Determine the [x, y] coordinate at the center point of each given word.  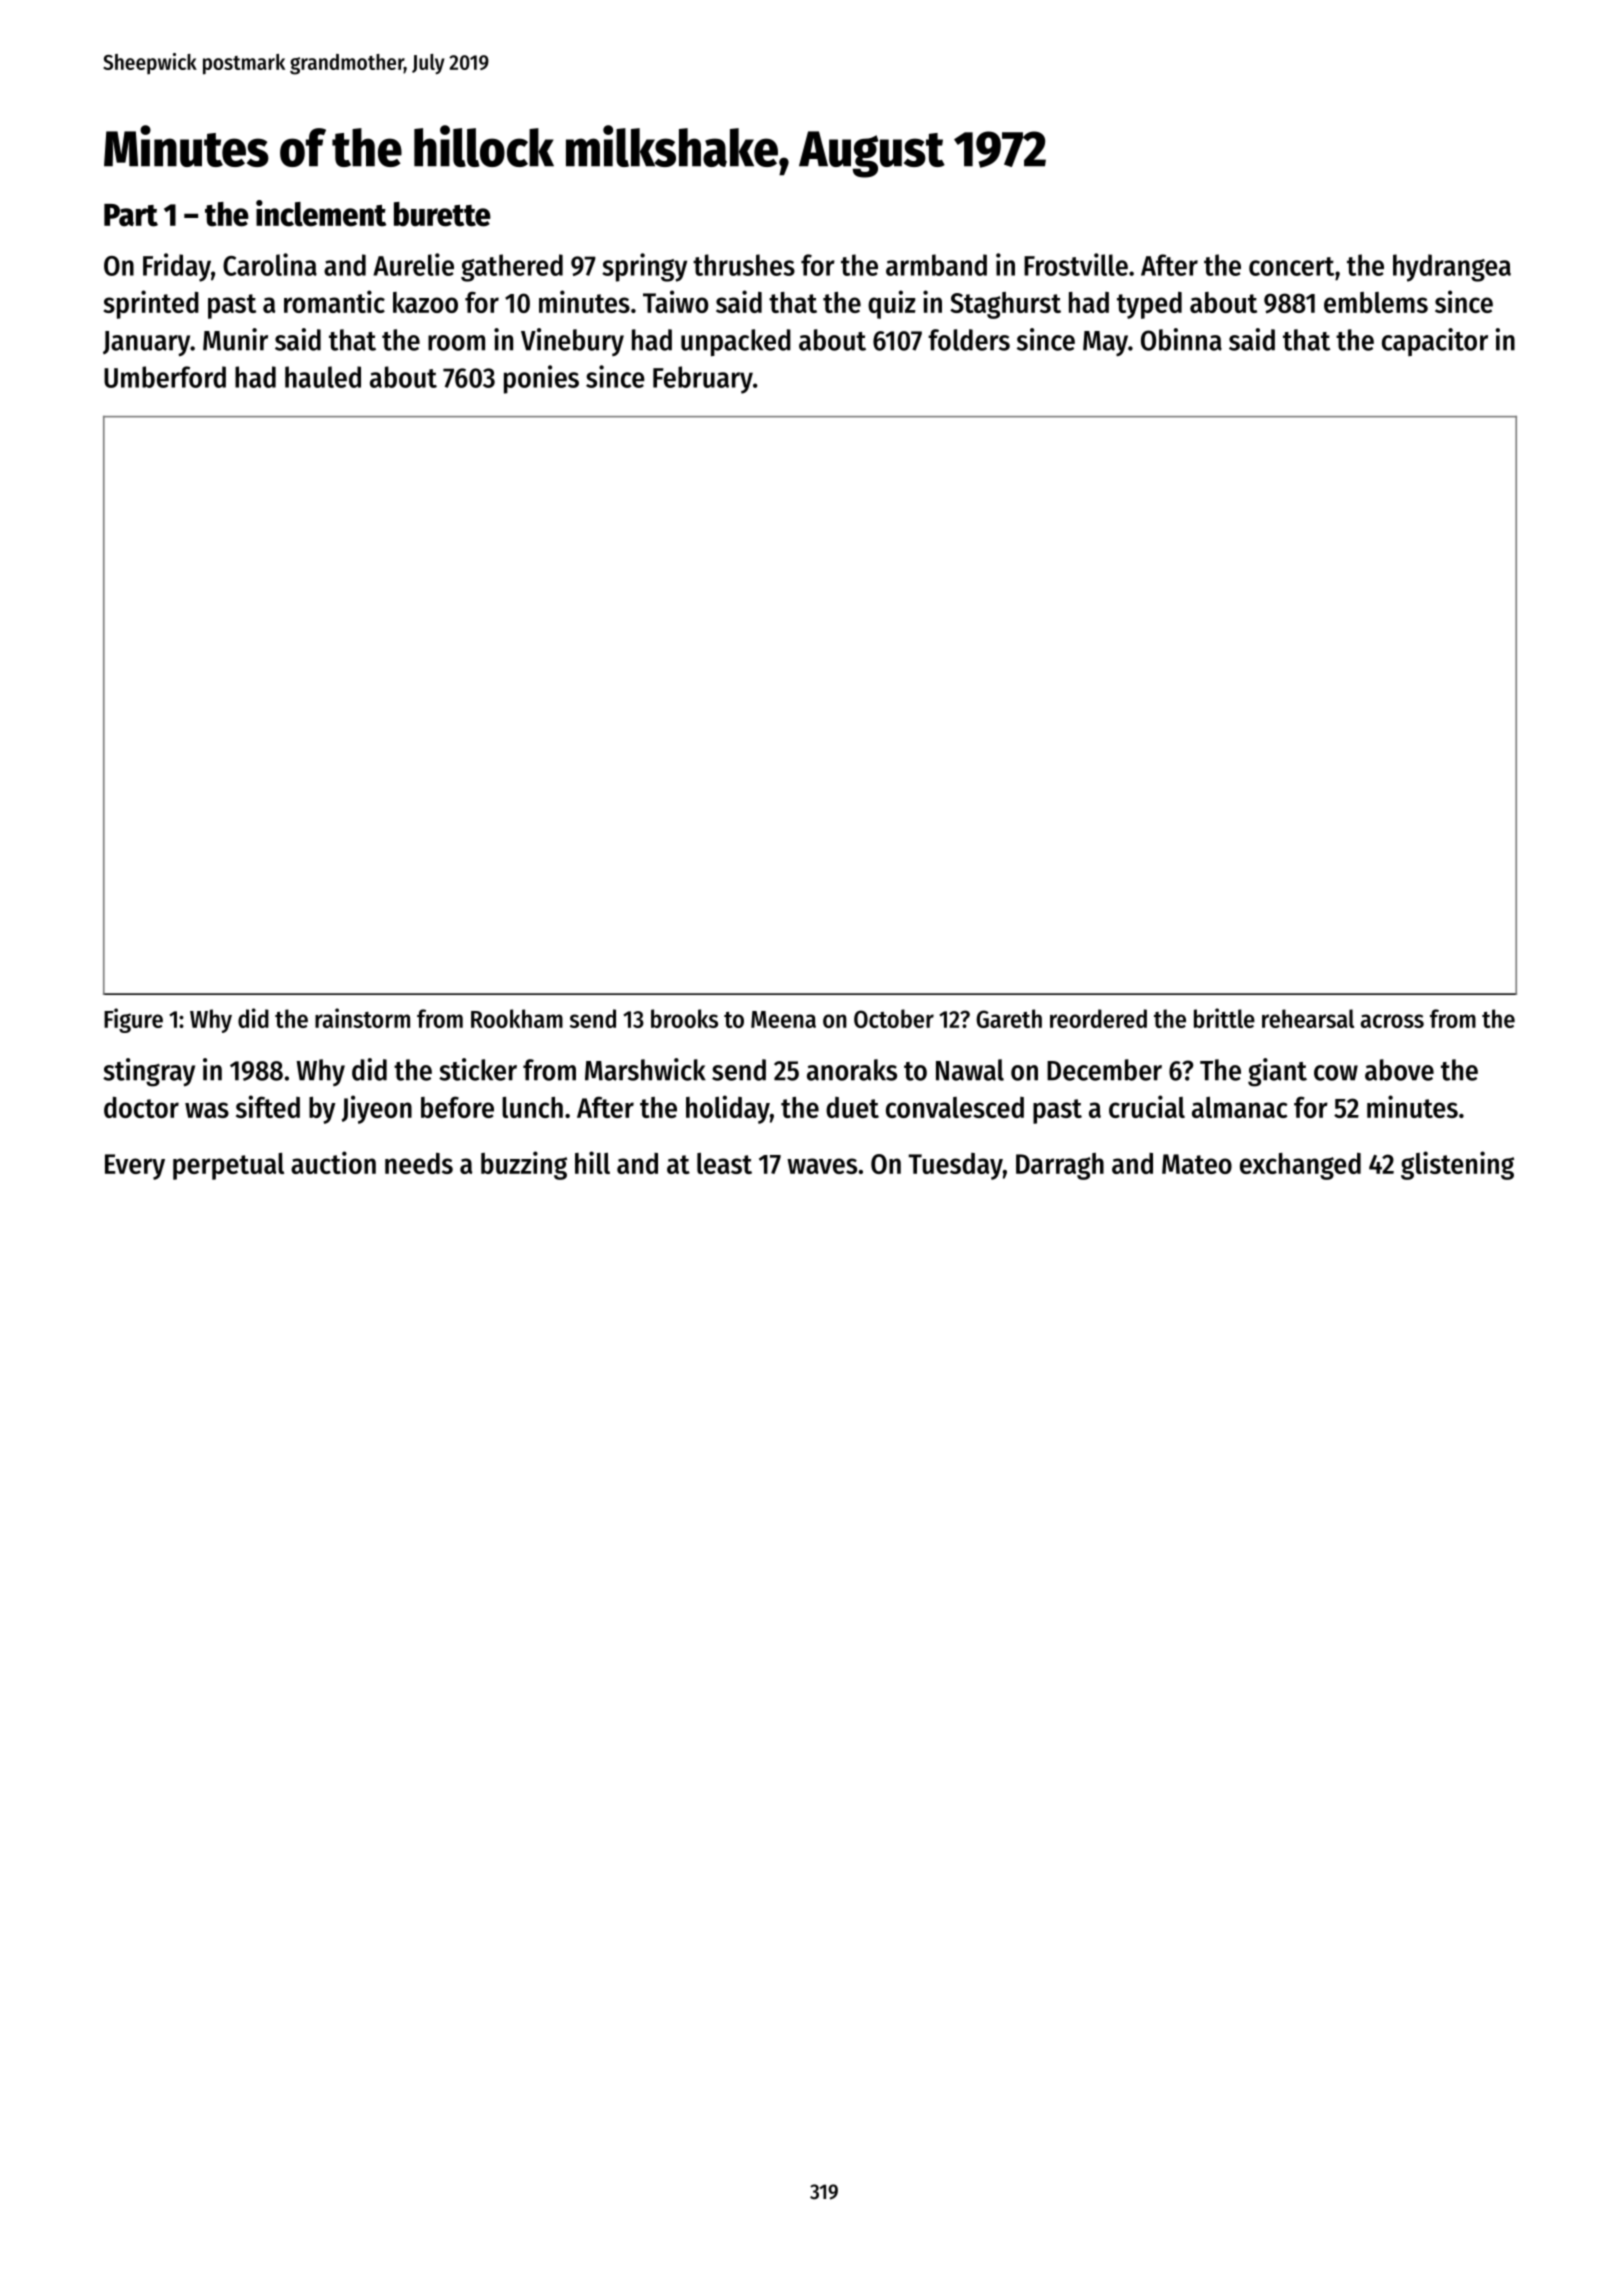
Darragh [1060, 1166]
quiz [892, 304]
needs [419, 1163]
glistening [1457, 1165]
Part [131, 215]
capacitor [1435, 342]
